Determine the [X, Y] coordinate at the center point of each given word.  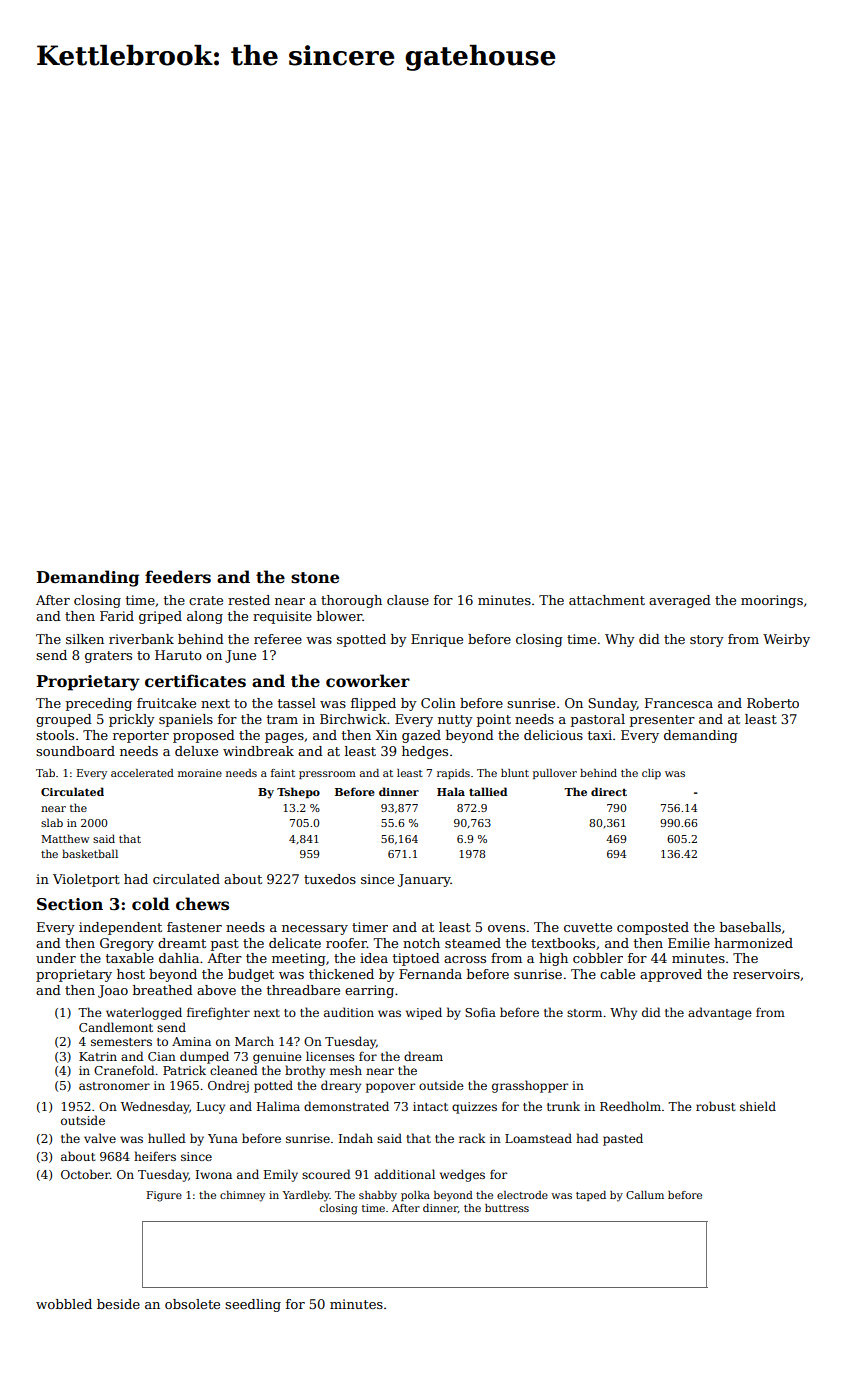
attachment [607, 600]
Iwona [214, 1174]
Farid [117, 616]
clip [651, 774]
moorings [772, 601]
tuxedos [330, 879]
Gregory [127, 944]
